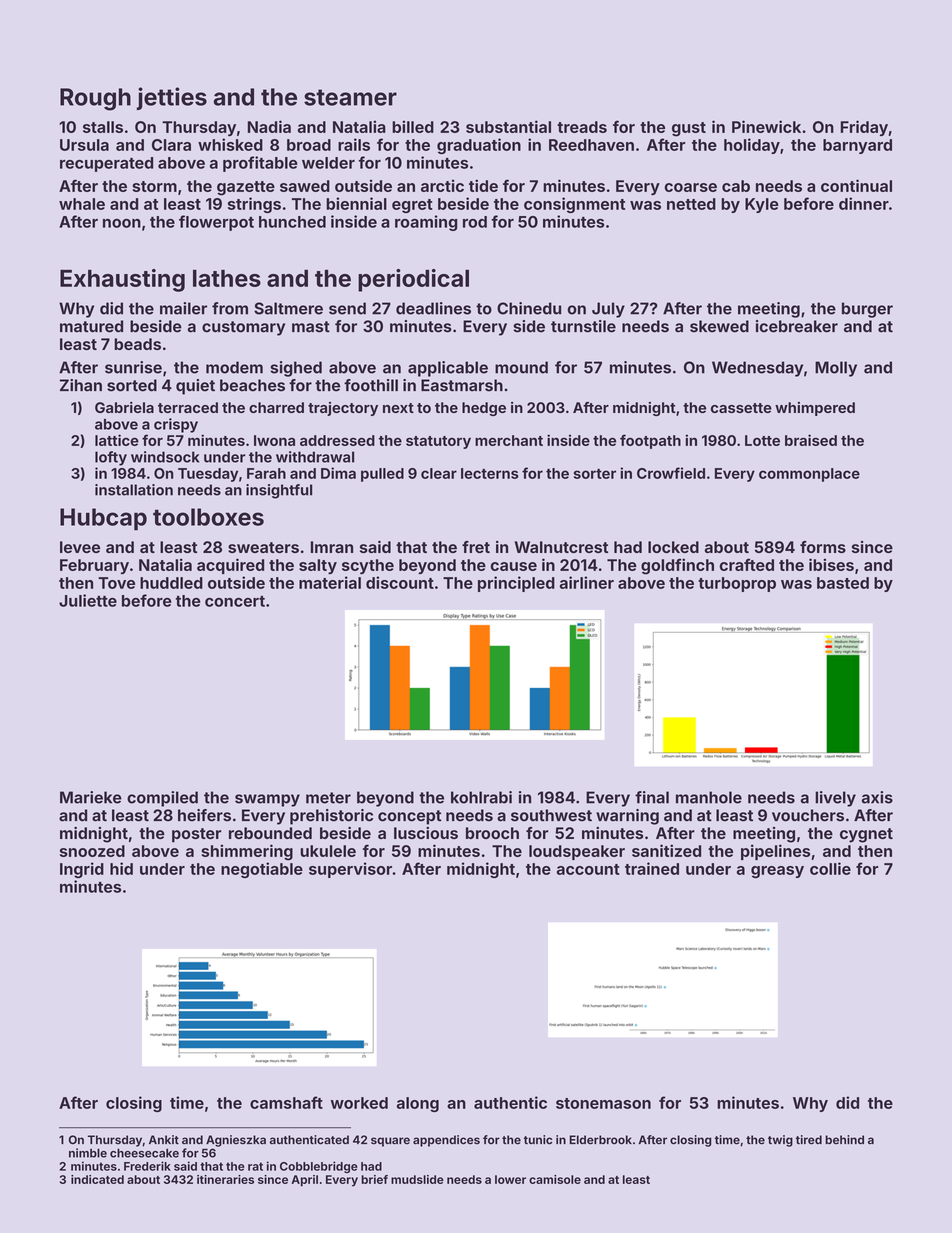  I want to click on Juliette, so click(88, 600).
